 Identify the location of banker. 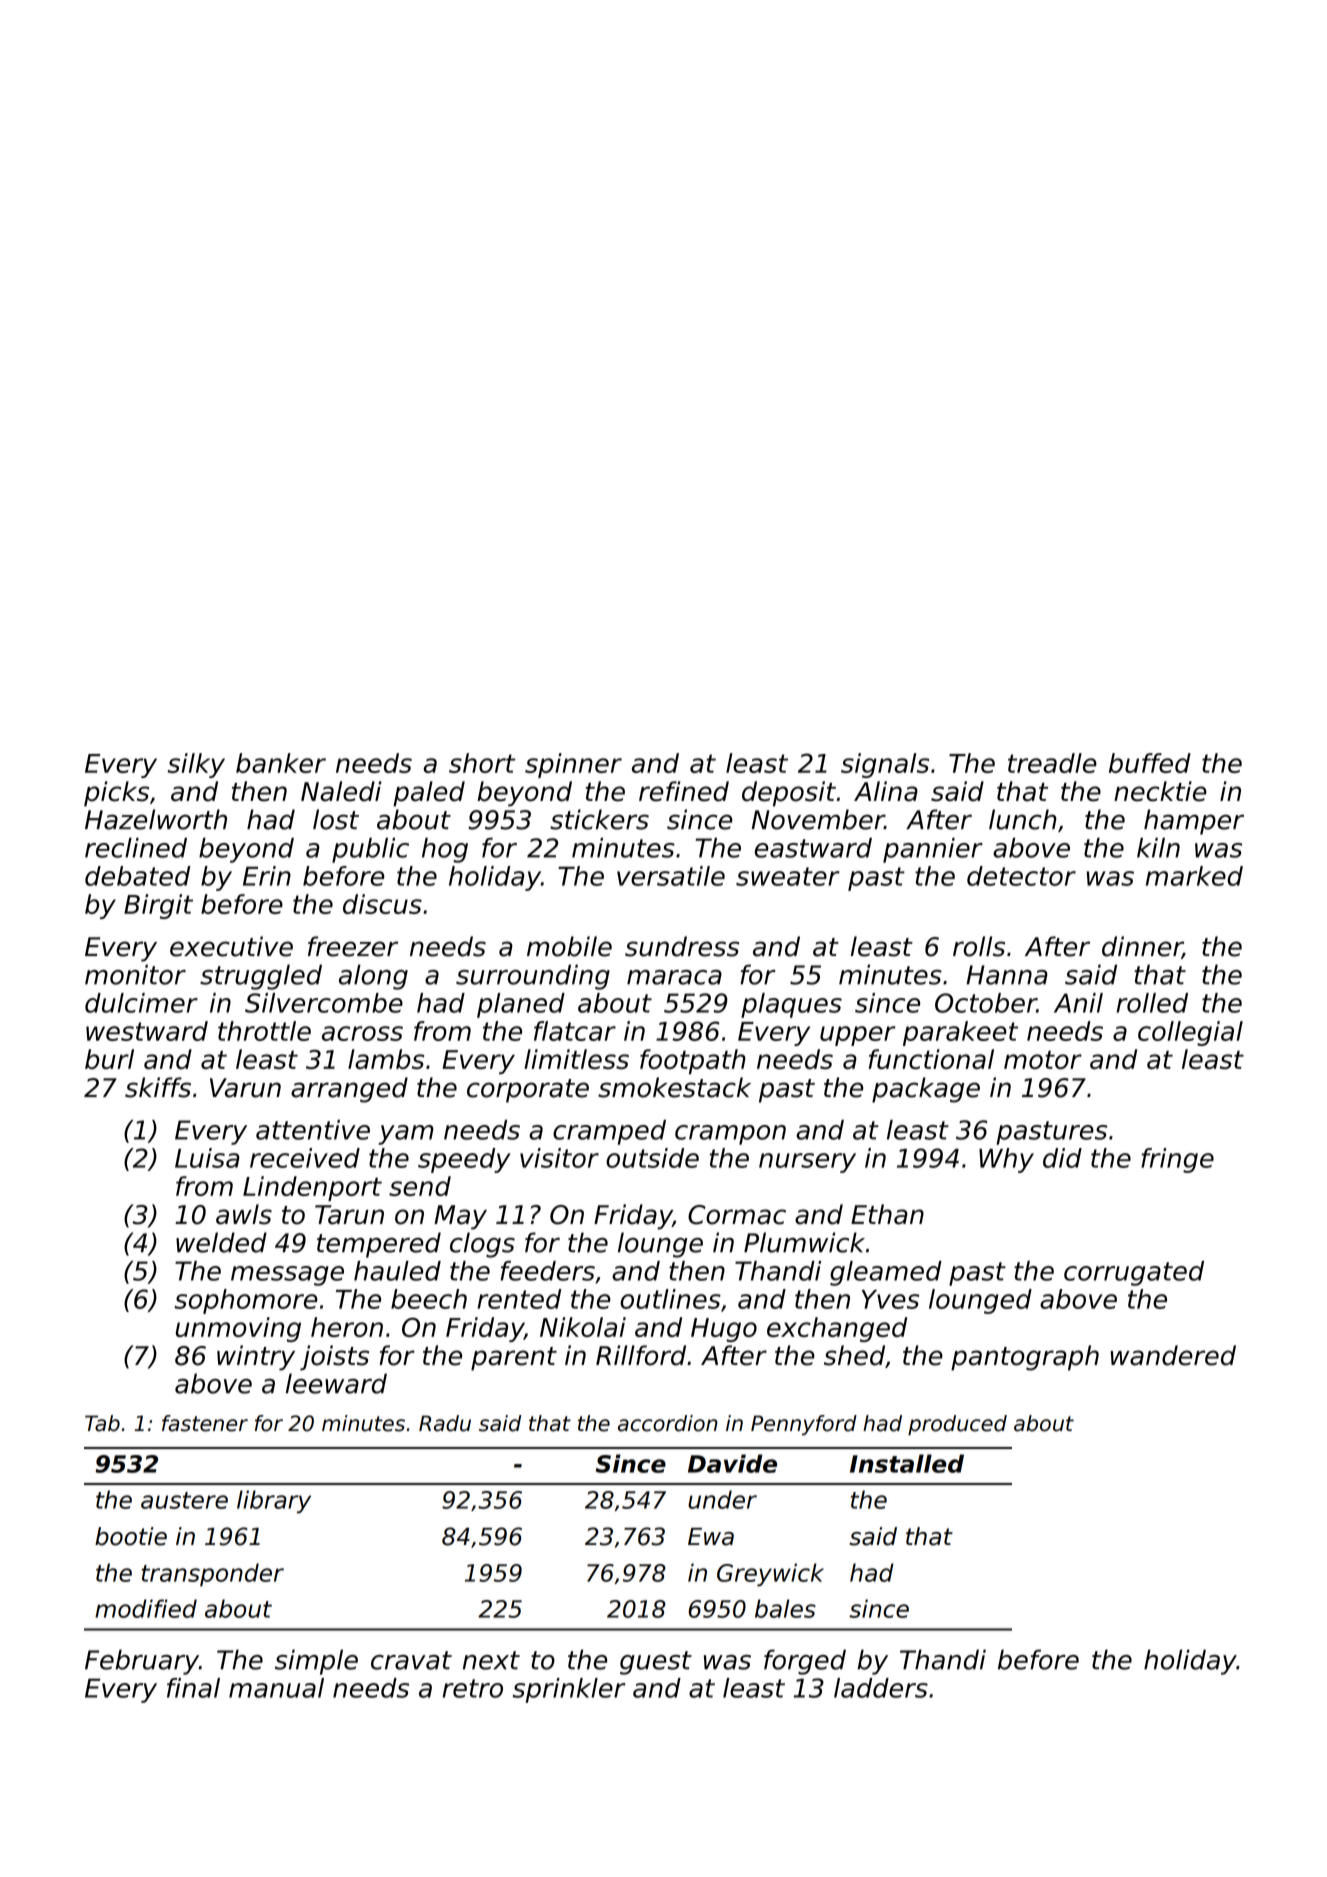
(281, 763).
